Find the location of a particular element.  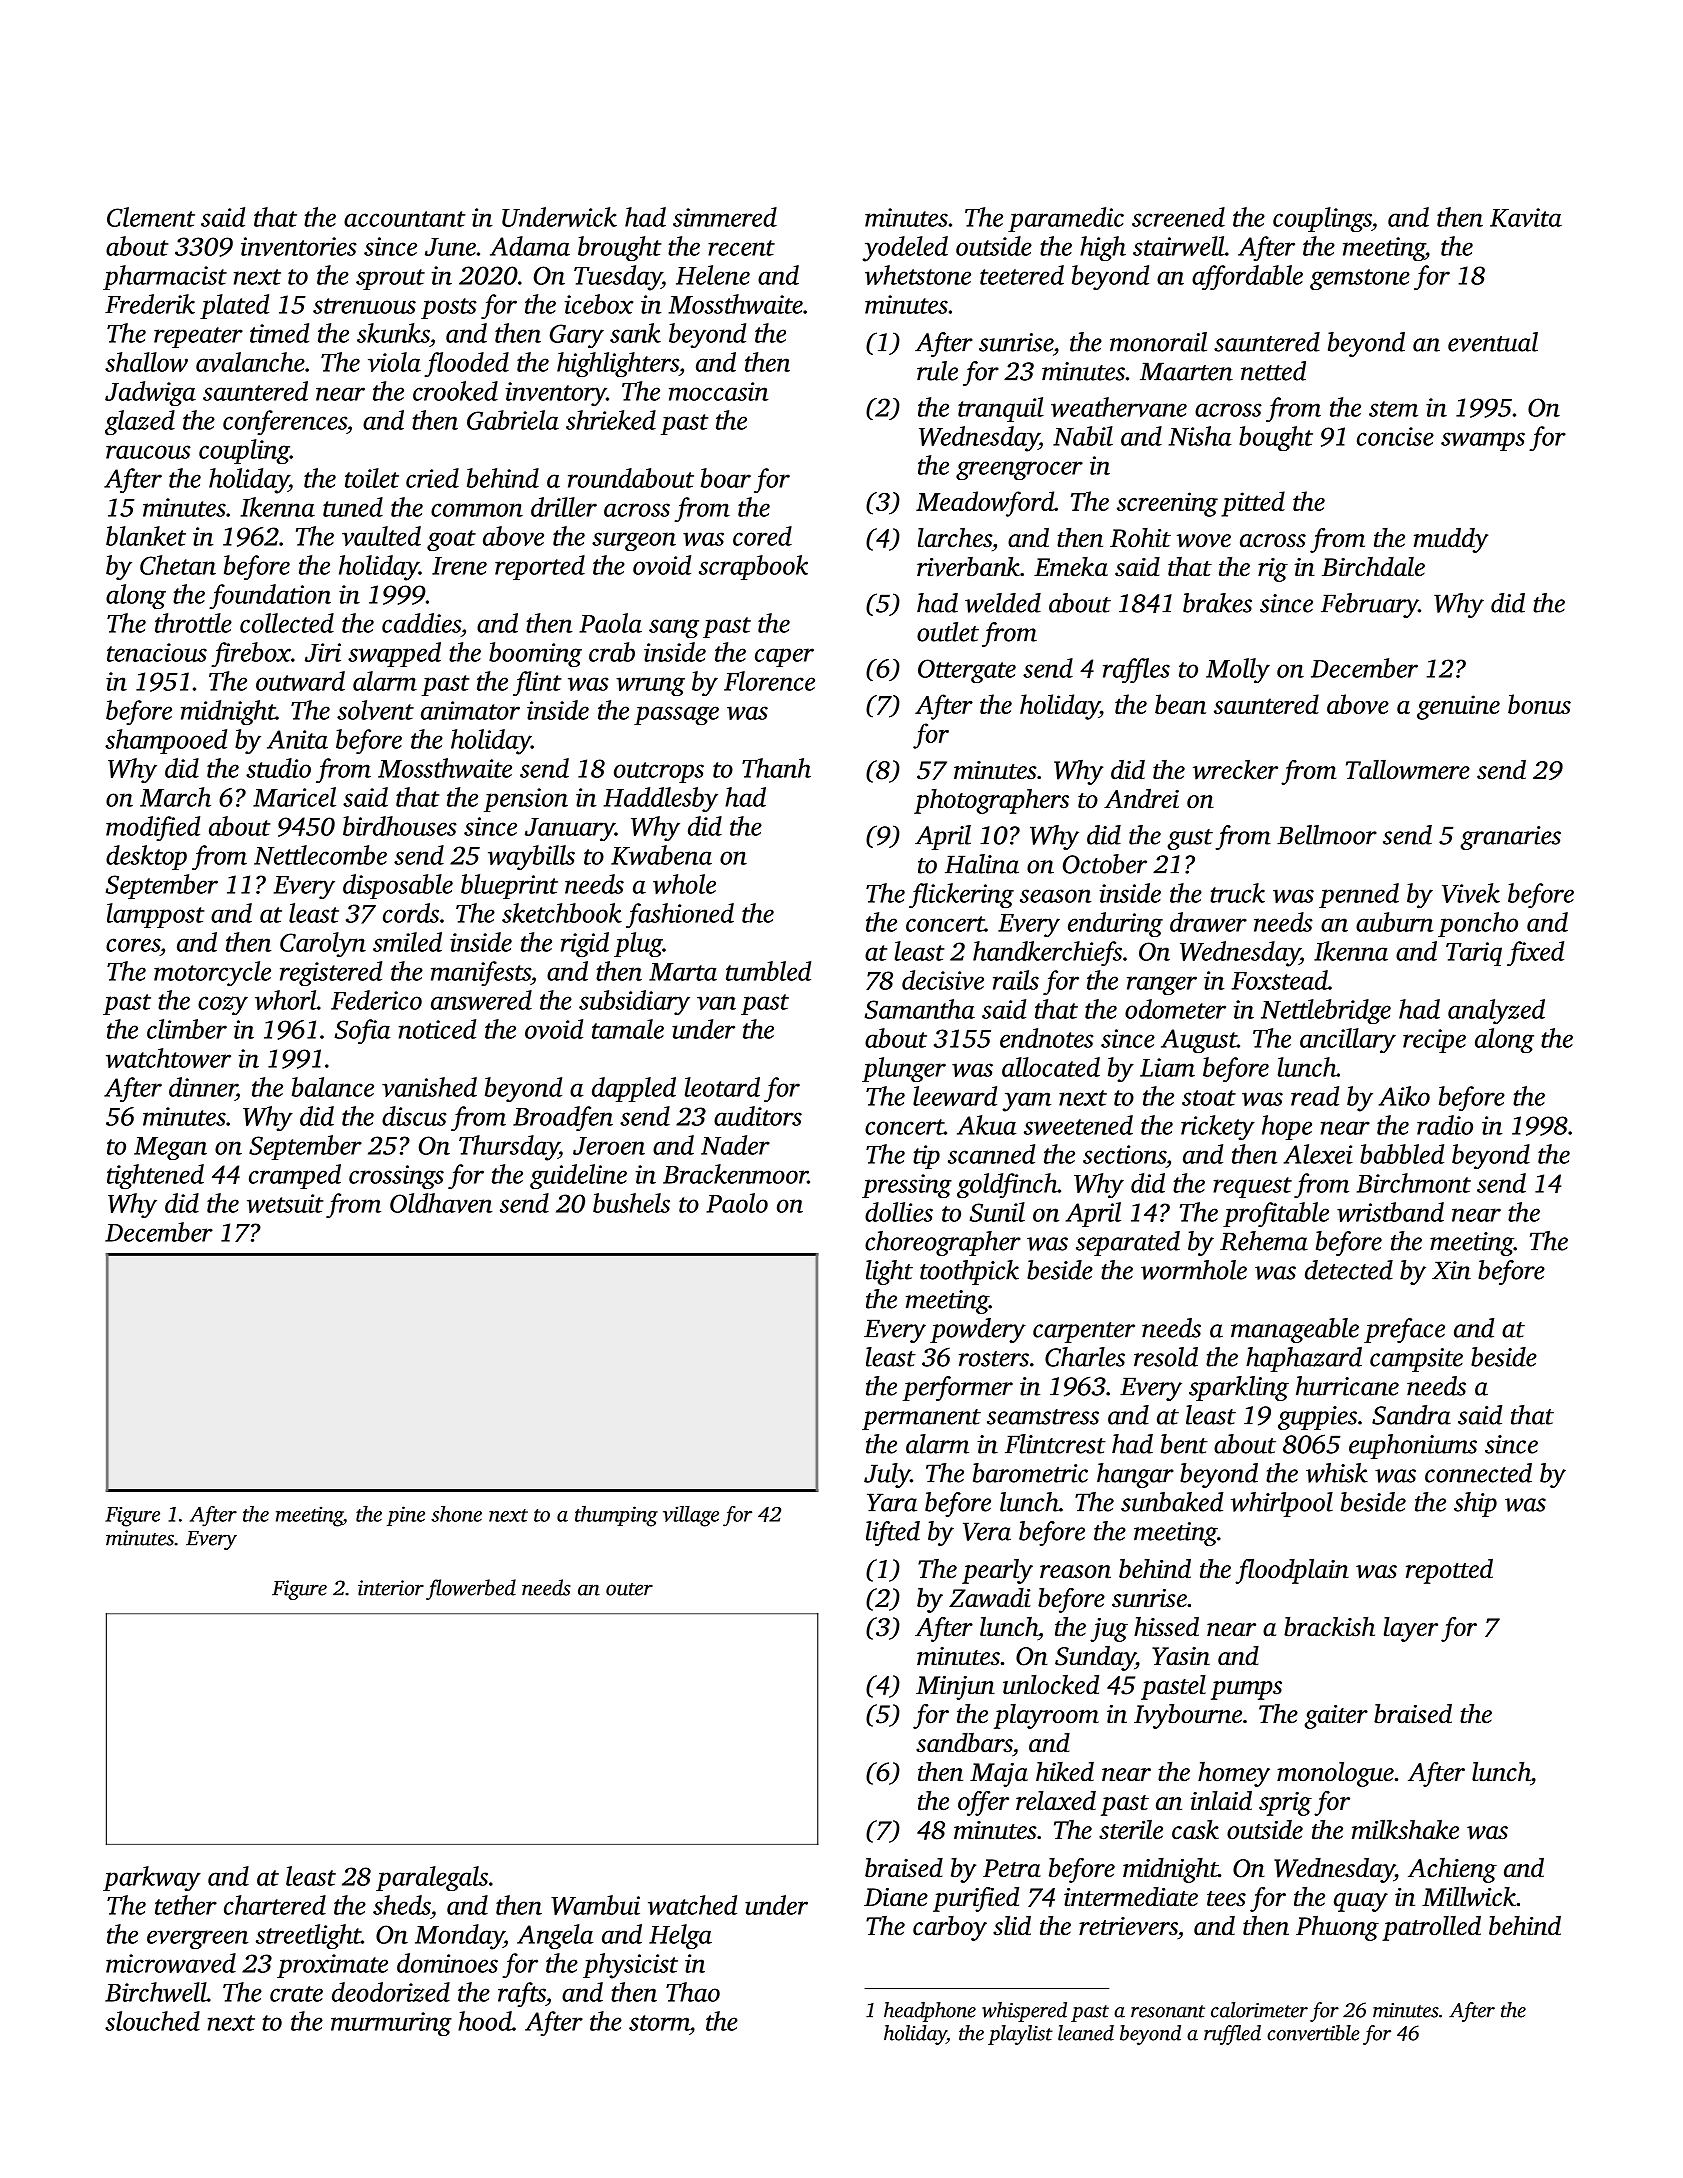

recent is located at coordinates (741, 248).
